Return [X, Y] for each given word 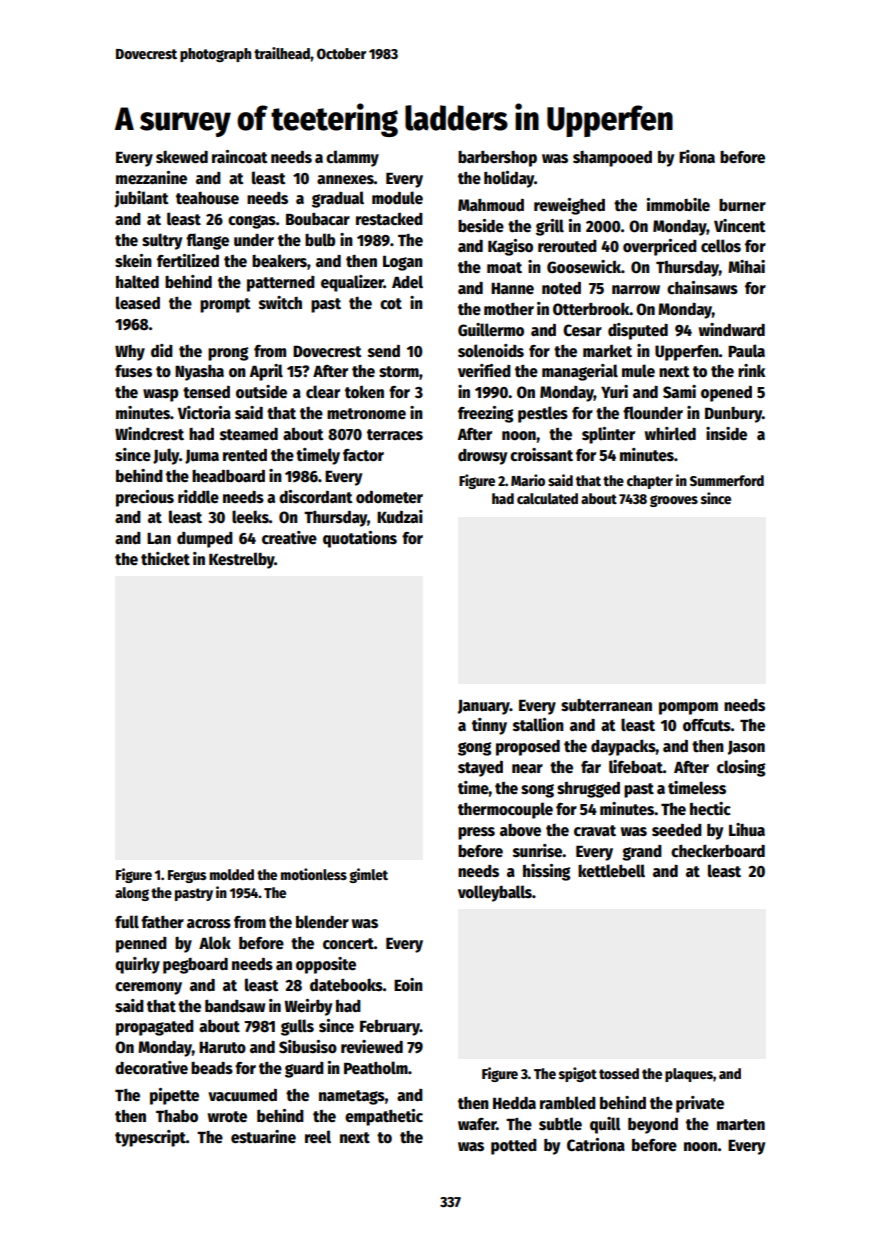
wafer [477, 1124]
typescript [150, 1138]
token [364, 391]
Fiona [697, 157]
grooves [674, 501]
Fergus [187, 876]
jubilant [141, 199]
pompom [688, 708]
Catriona [596, 1144]
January [484, 707]
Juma [202, 457]
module [397, 198]
